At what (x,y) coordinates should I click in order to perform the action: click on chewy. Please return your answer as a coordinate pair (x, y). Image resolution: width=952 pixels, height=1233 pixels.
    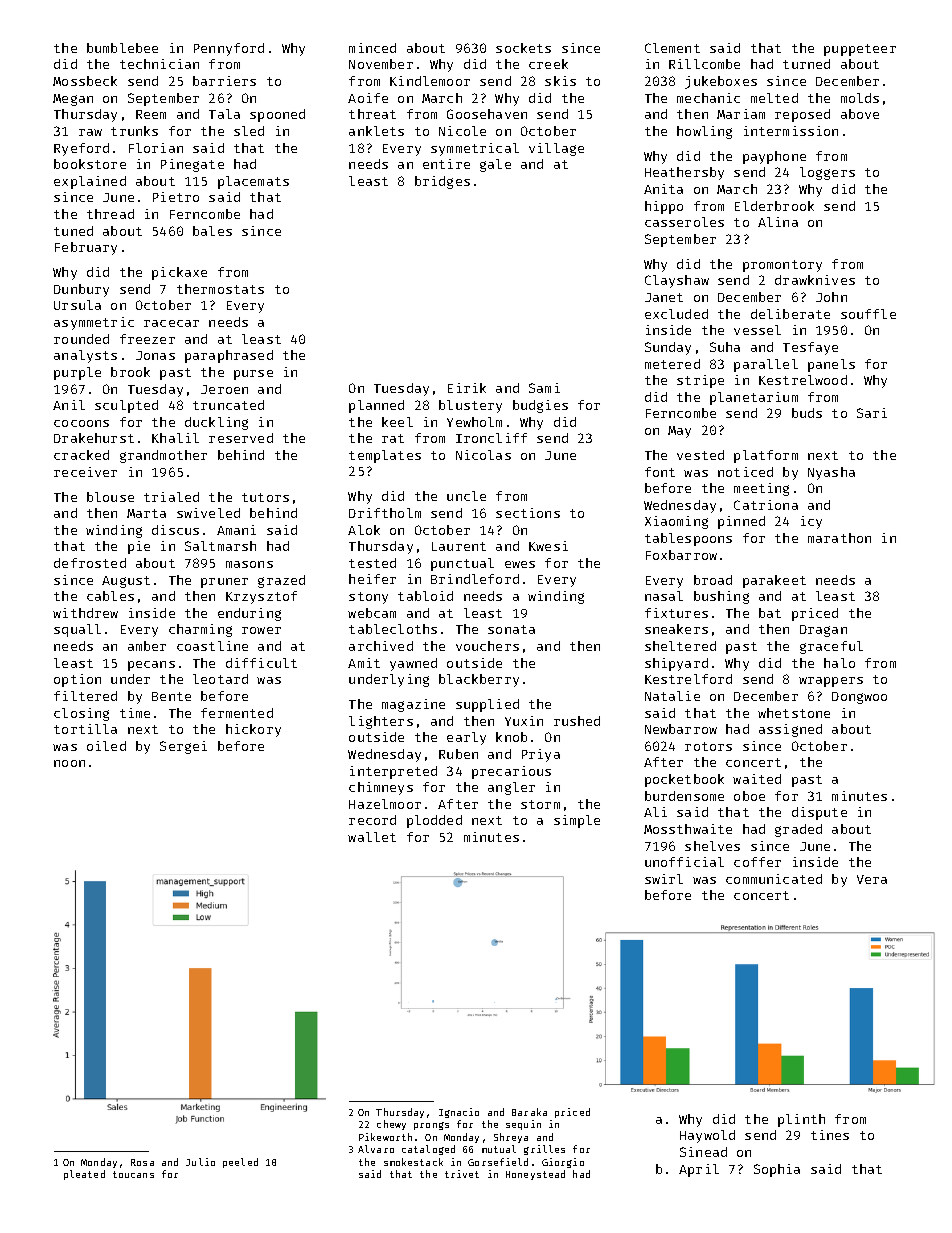
    Looking at the image, I should click on (391, 1125).
